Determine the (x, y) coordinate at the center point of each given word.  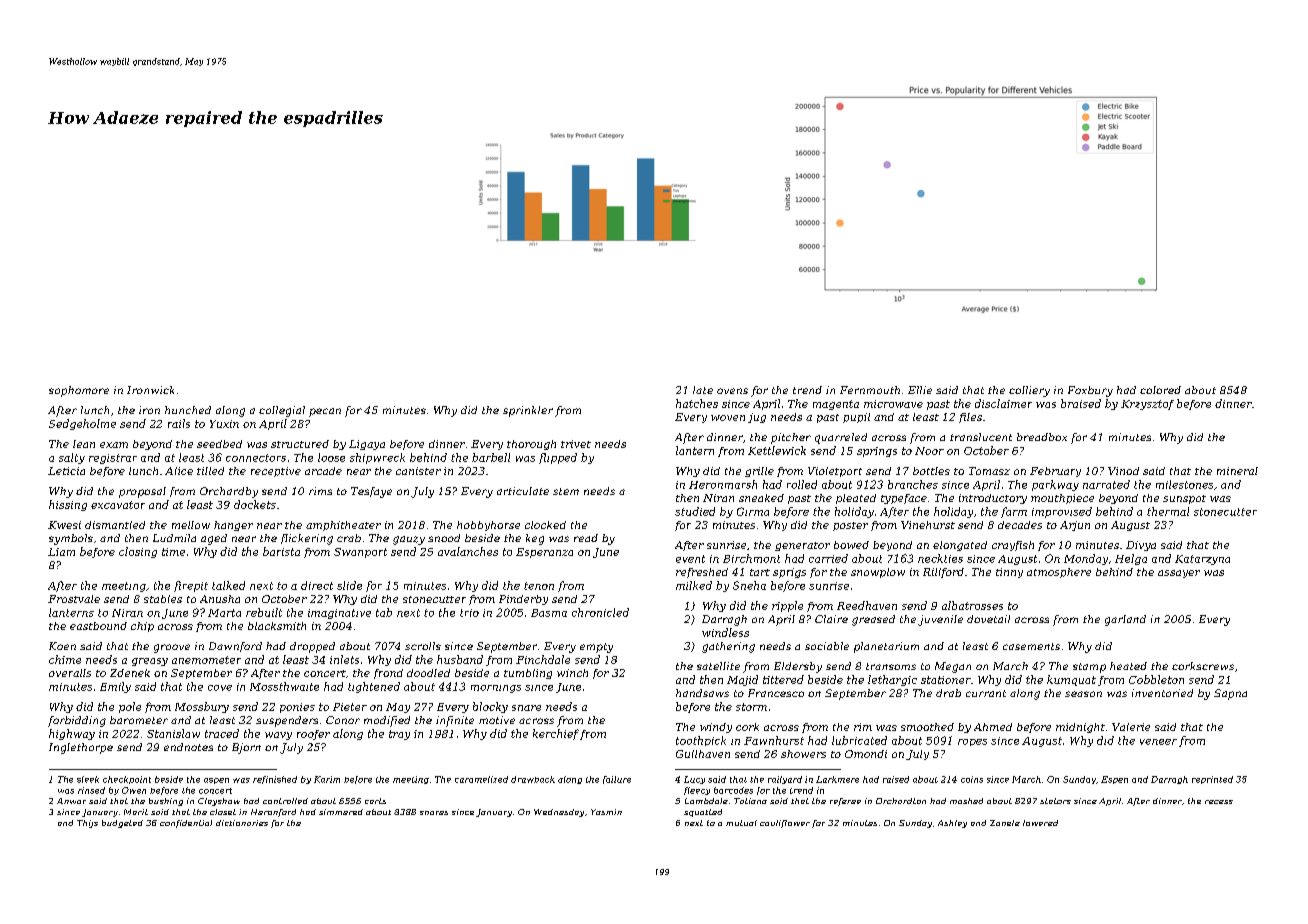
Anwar (71, 801)
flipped (558, 458)
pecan (325, 412)
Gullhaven (703, 754)
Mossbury (202, 707)
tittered (783, 679)
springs (877, 452)
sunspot (1184, 499)
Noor (929, 451)
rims (320, 491)
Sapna (1230, 694)
